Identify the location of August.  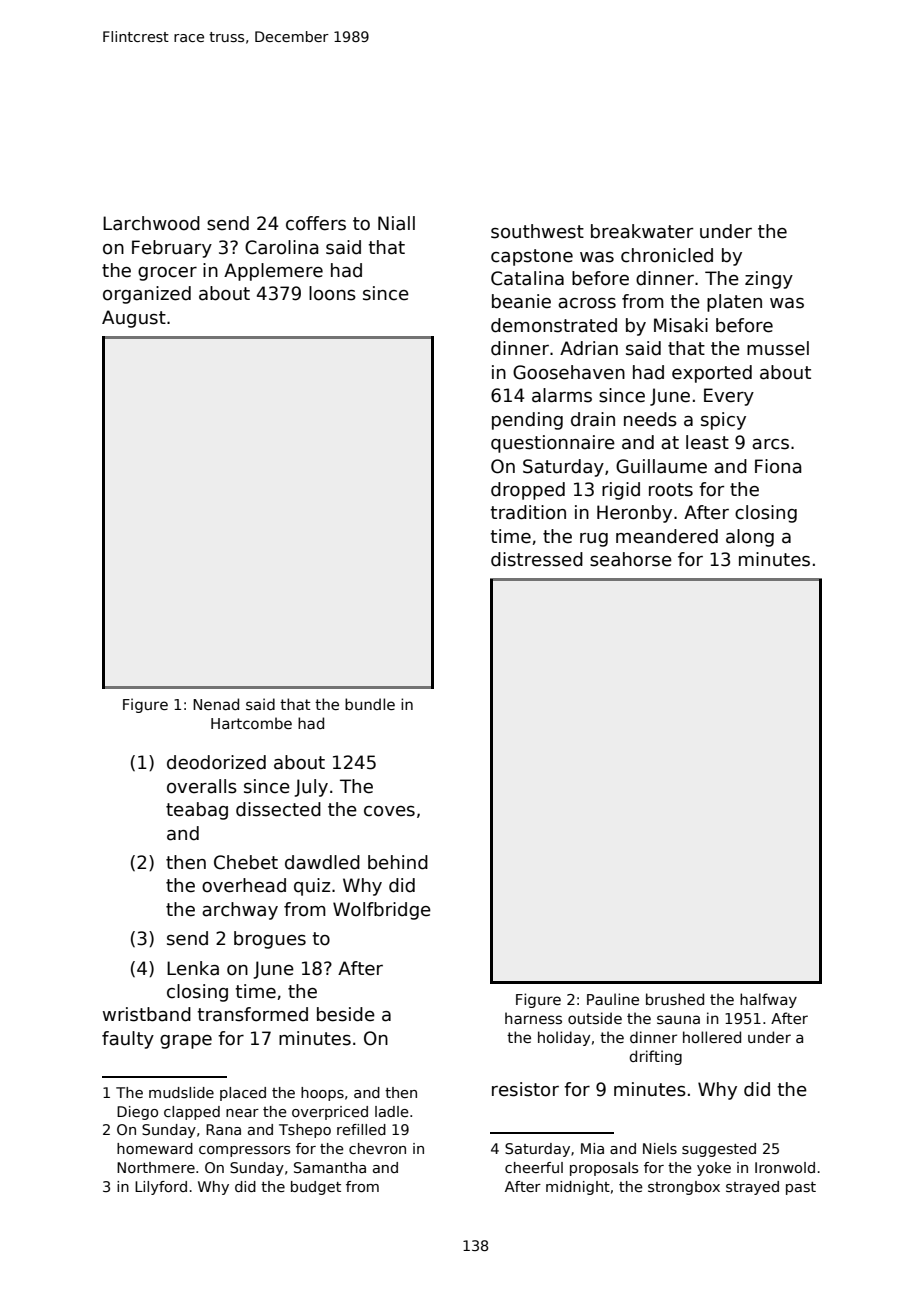
(134, 319).
